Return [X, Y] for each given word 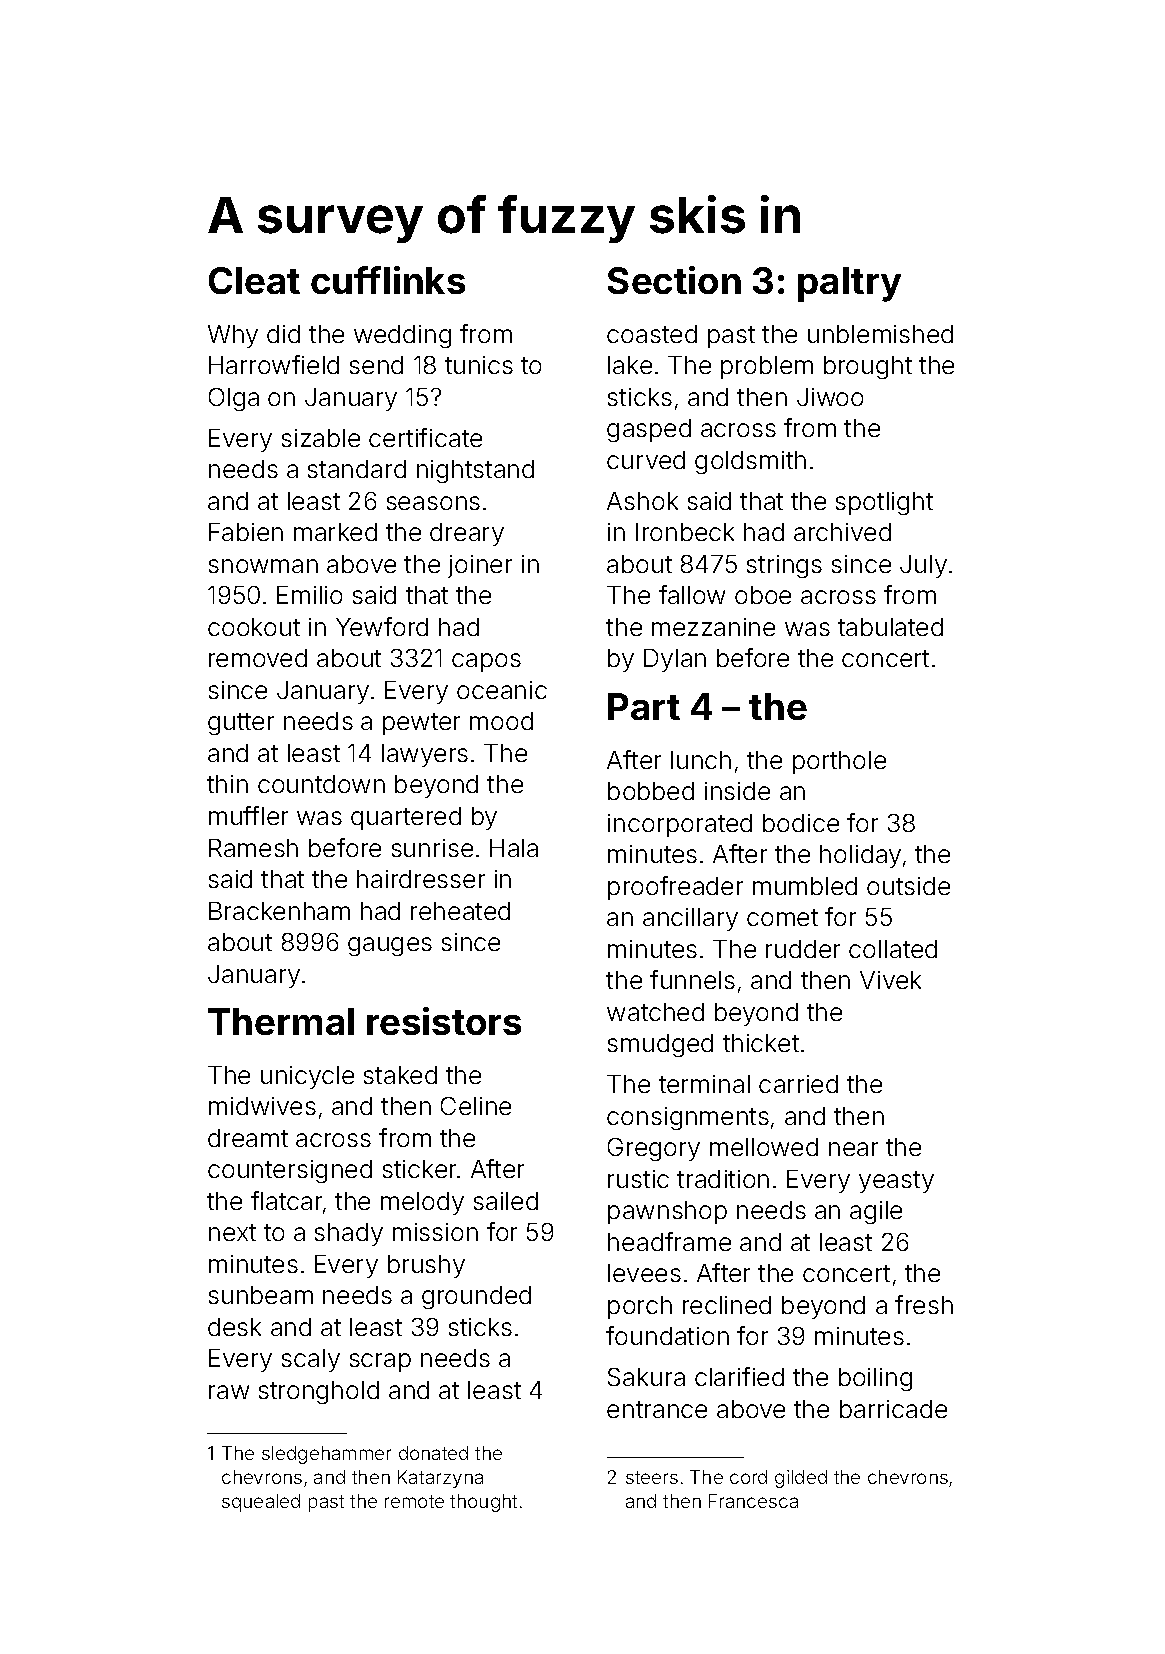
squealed [261, 1503]
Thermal [281, 1021]
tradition [723, 1179]
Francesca [753, 1501]
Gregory [654, 1149]
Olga [234, 399]
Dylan [675, 660]
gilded [801, 1479]
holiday [860, 856]
